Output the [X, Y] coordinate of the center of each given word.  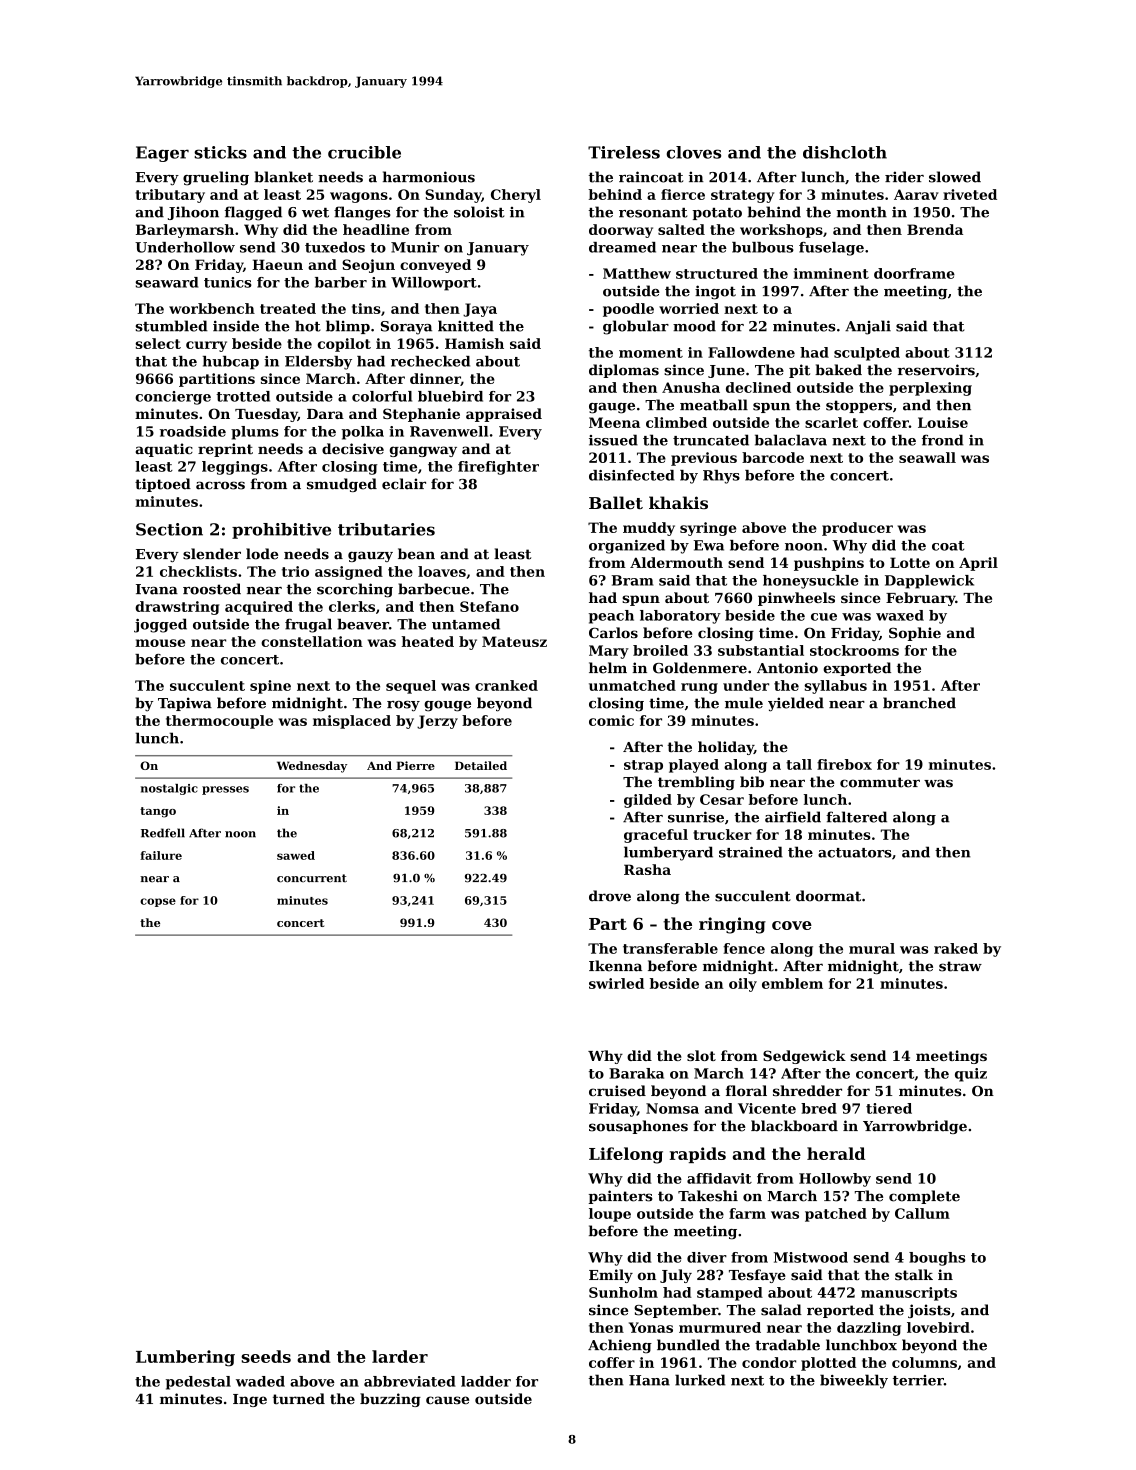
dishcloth [845, 152]
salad [781, 1310]
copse [158, 902]
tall [799, 764]
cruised [617, 1090]
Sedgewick [804, 1057]
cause [447, 1400]
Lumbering [185, 1358]
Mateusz [514, 641]
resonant [653, 213]
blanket [283, 177]
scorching [355, 590]
